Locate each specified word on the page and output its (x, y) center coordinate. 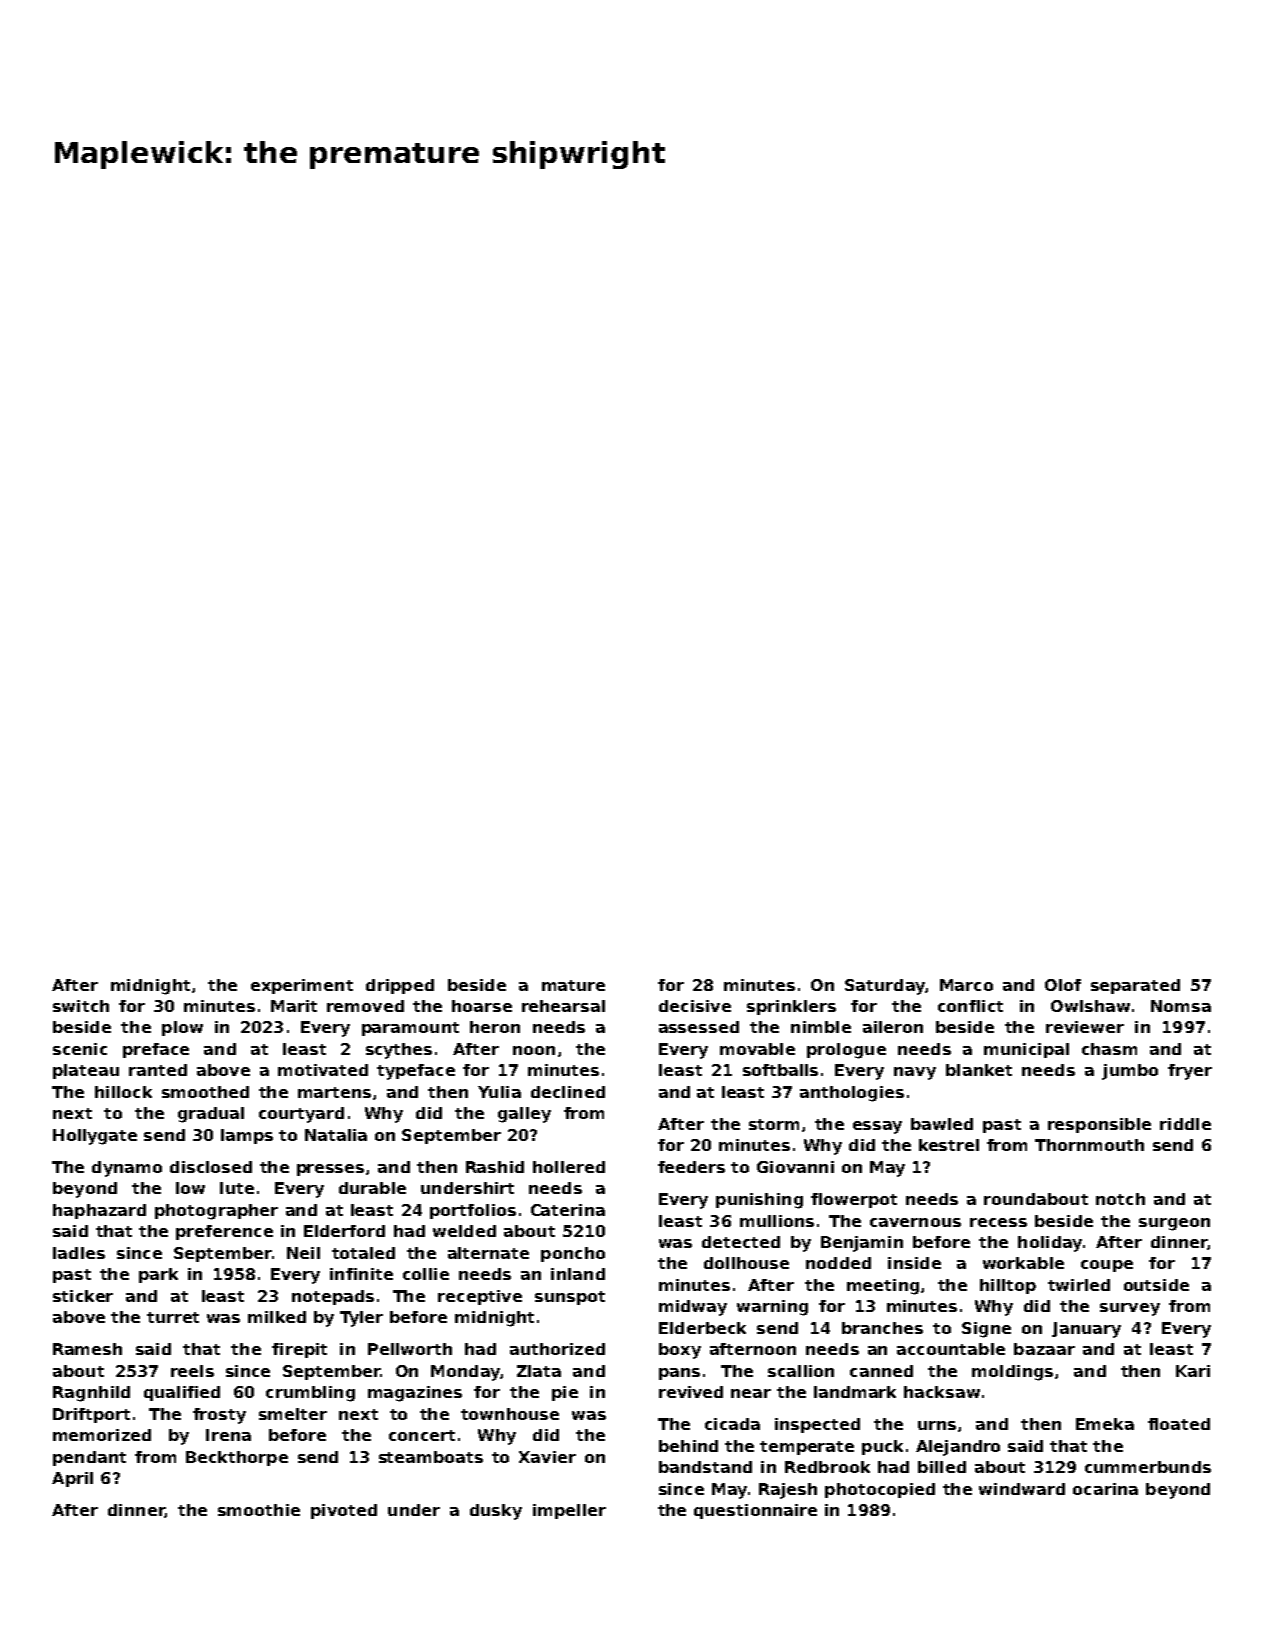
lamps (247, 1136)
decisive (695, 1006)
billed (942, 1467)
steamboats (431, 1457)
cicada (732, 1424)
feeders (691, 1167)
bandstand (705, 1467)
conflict (970, 1006)
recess (998, 1222)
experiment (302, 986)
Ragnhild (91, 1394)
